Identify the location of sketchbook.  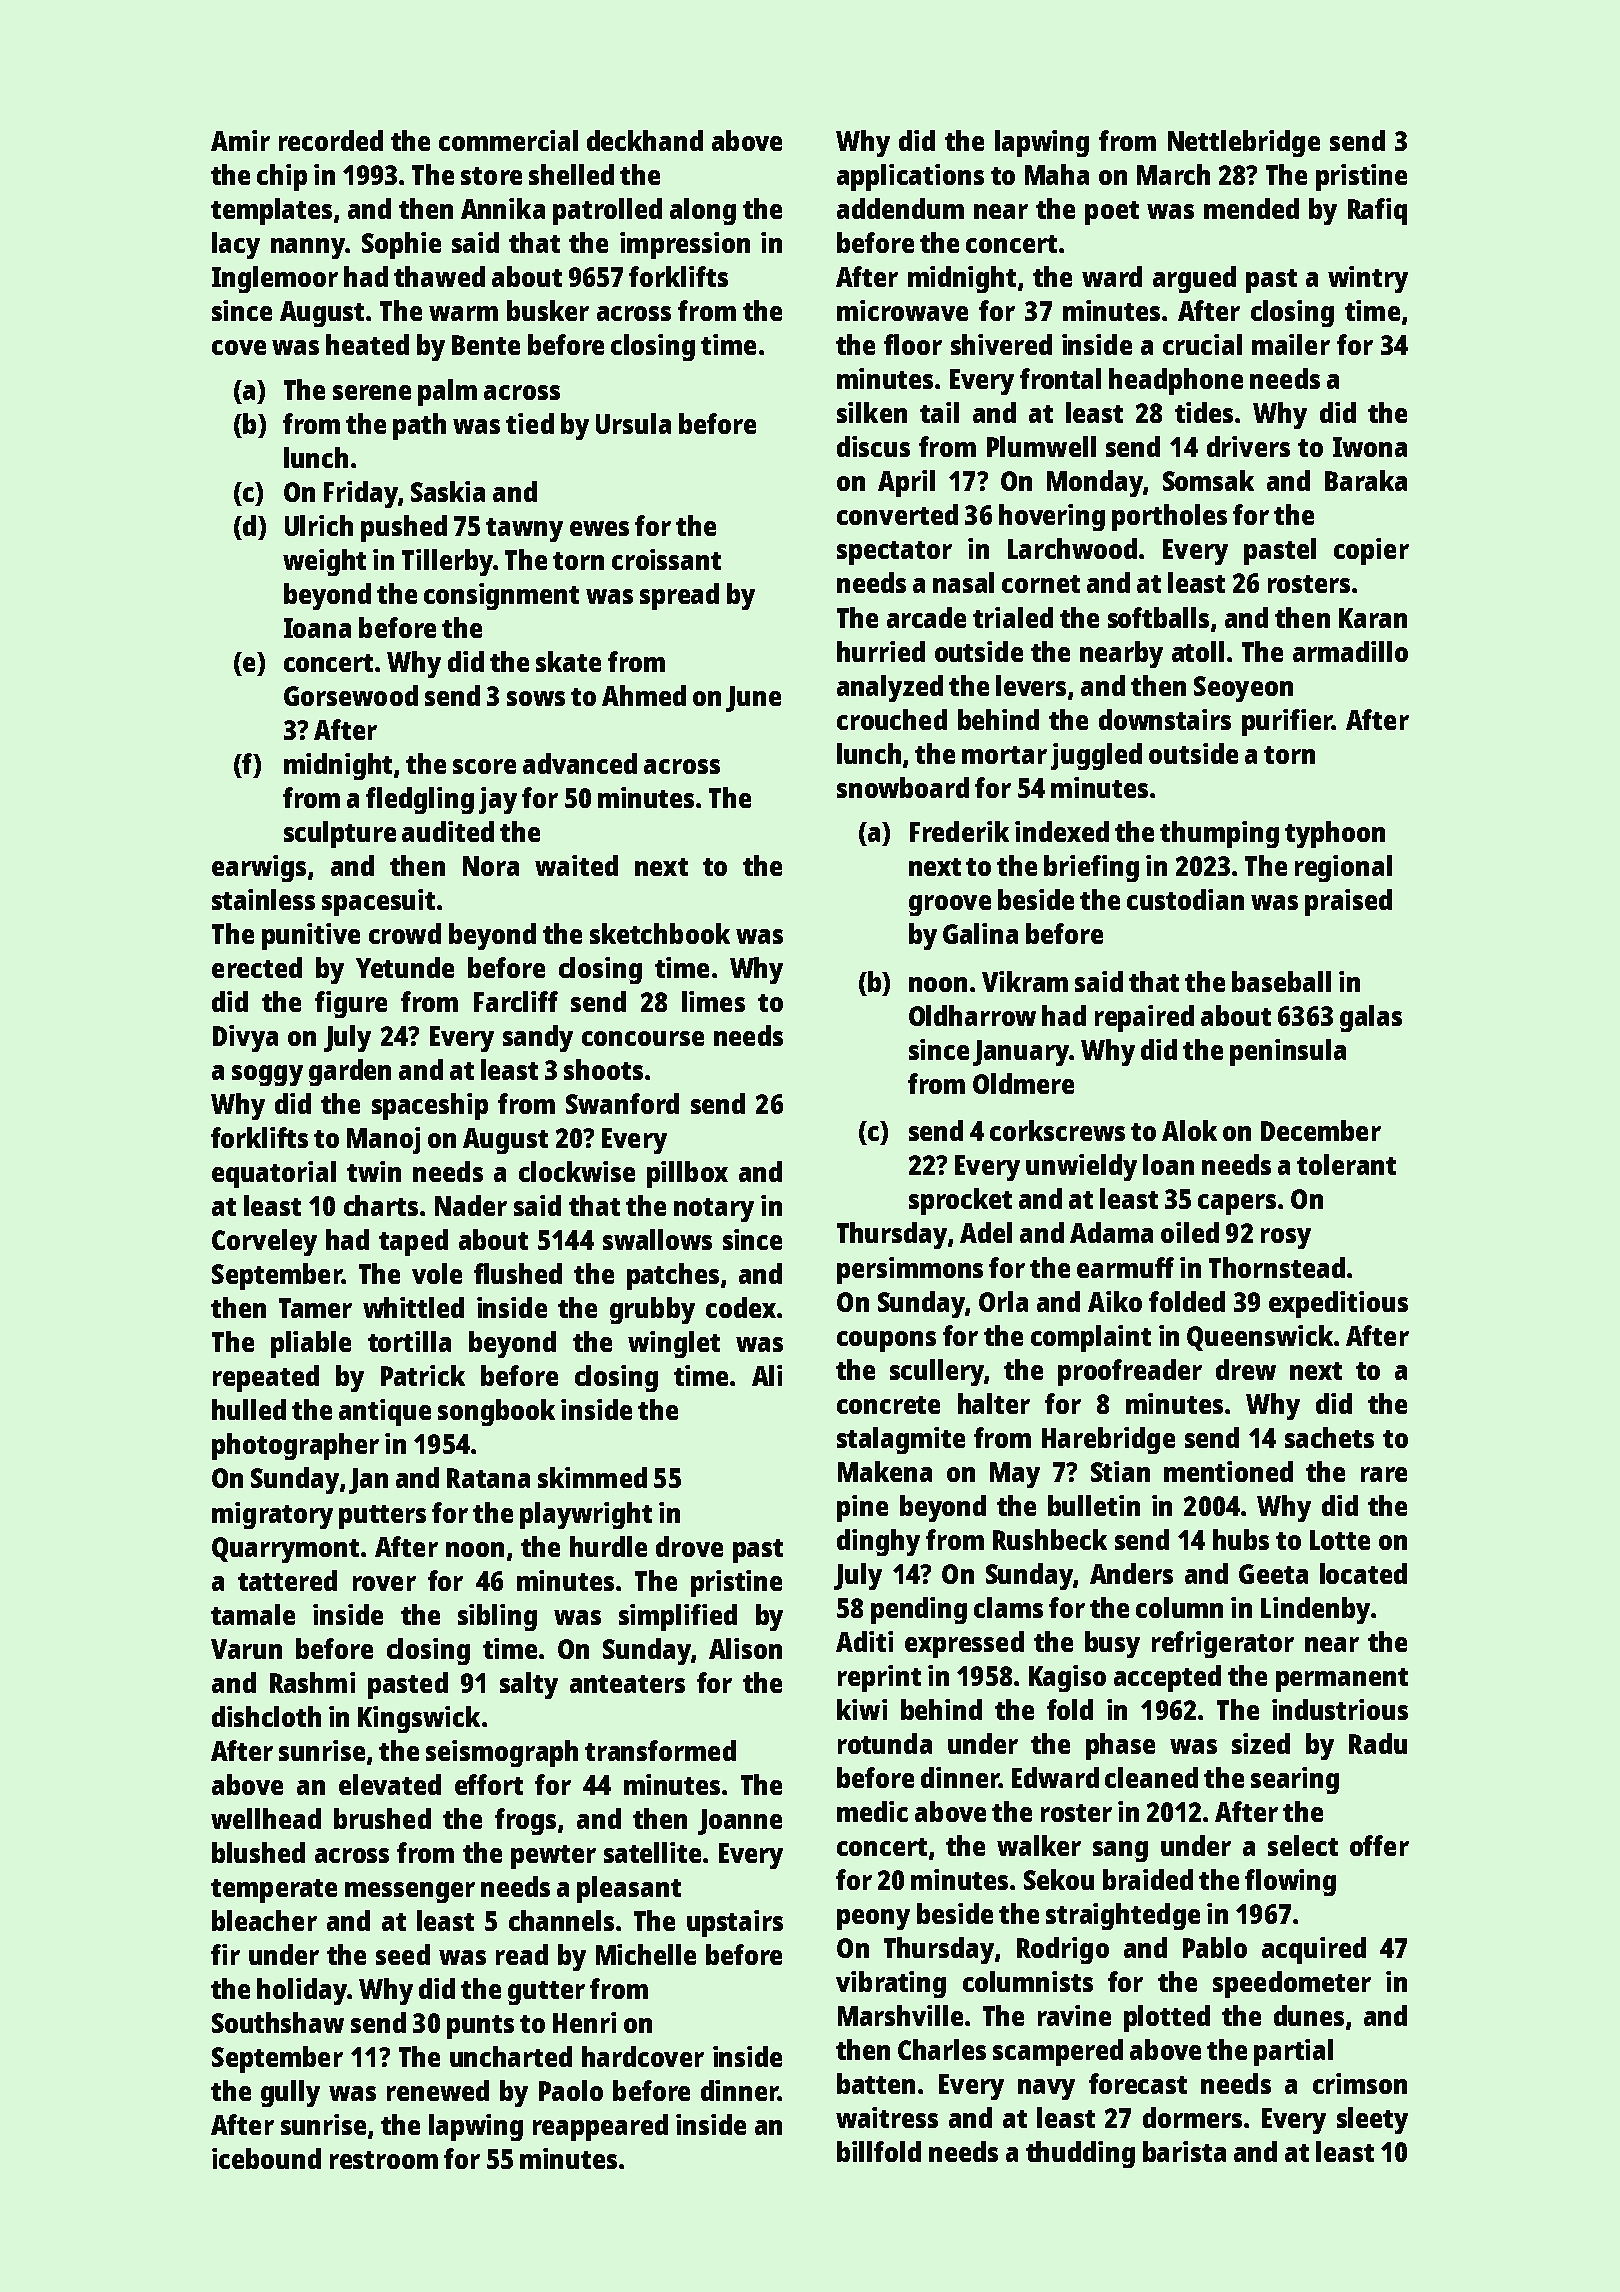
(660, 933).
